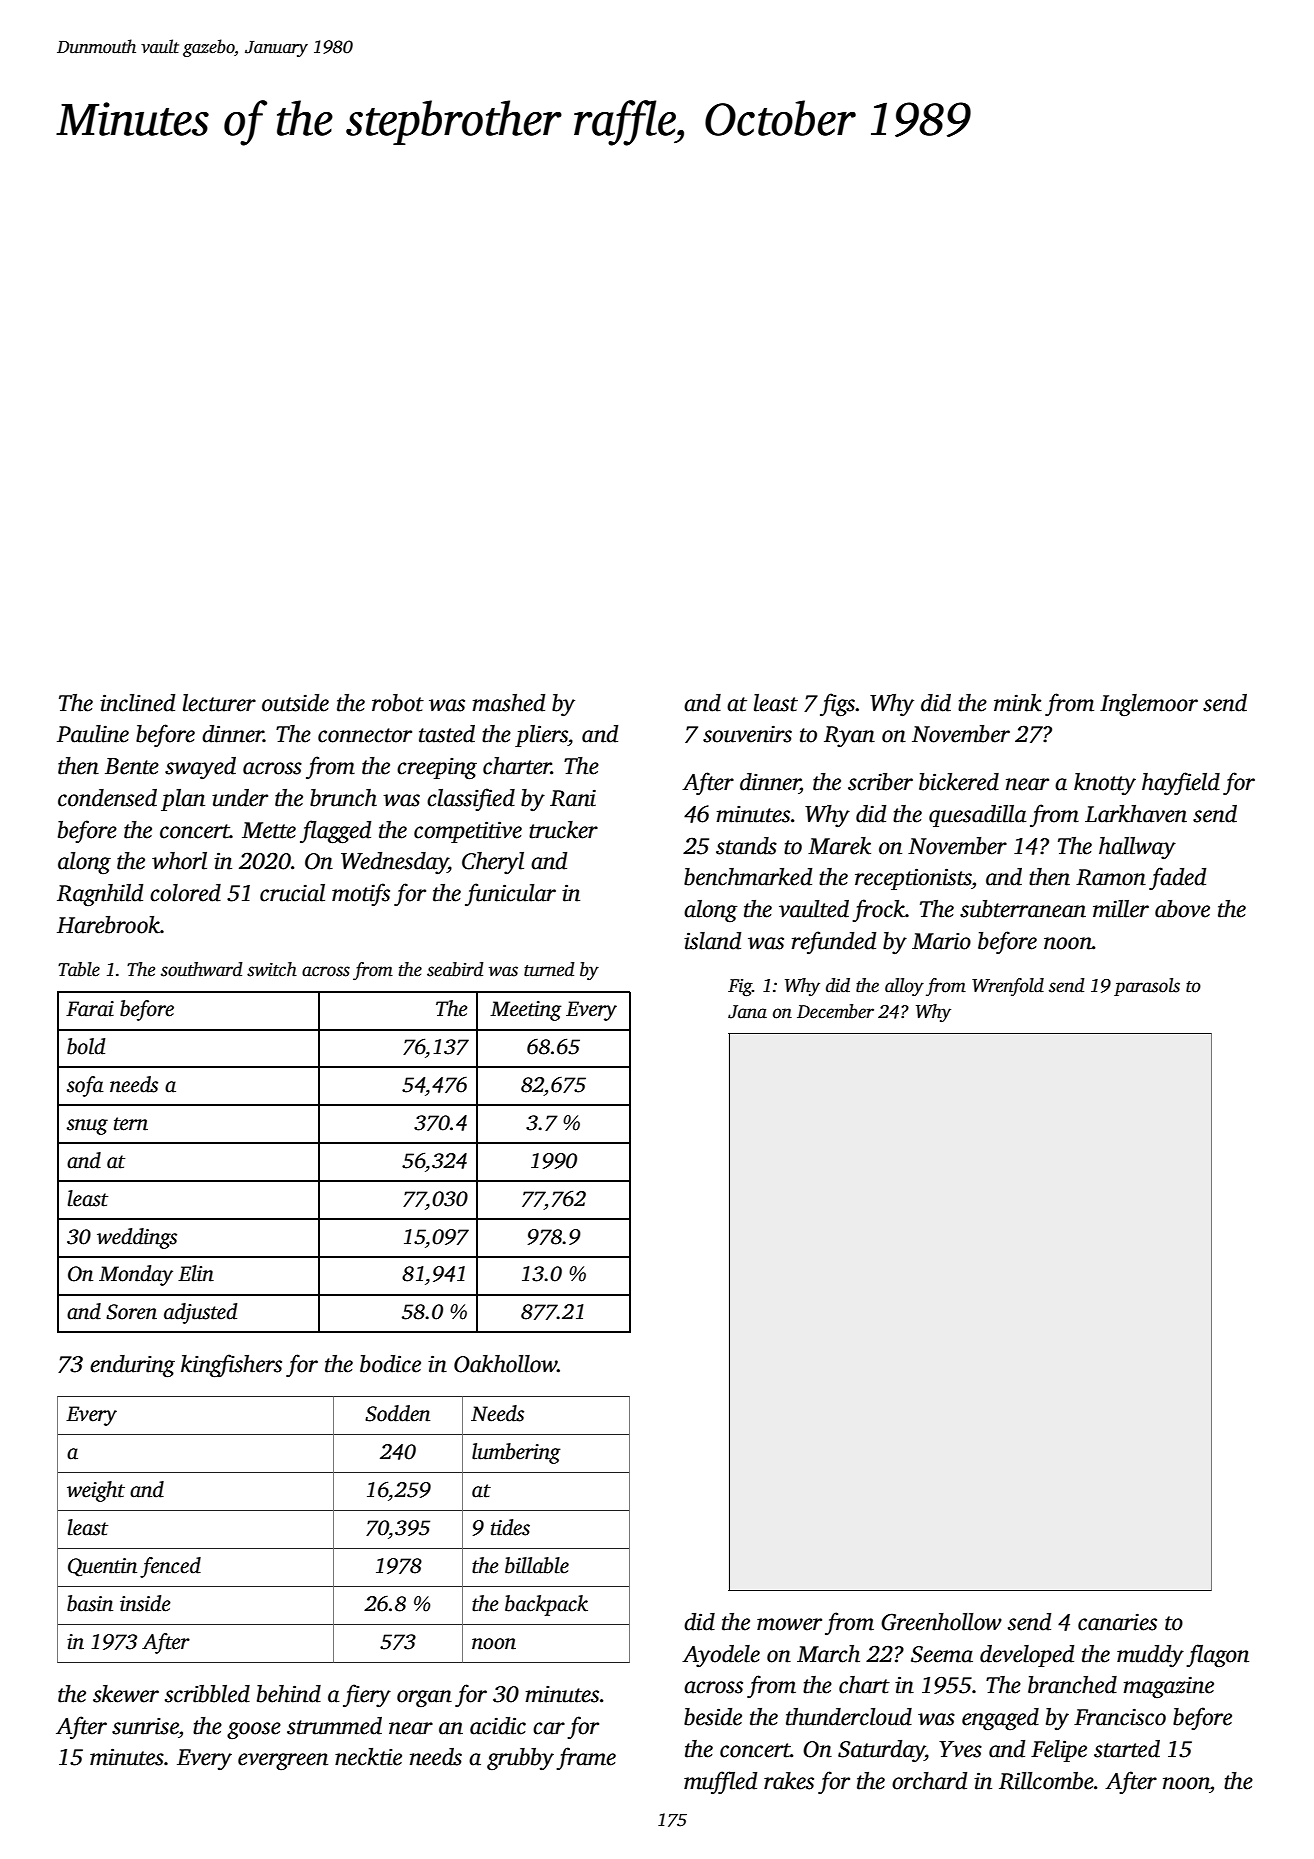 Image resolution: width=1314 pixels, height=1859 pixels. Describe the element at coordinates (365, 735) in the image. I see `connector` at that location.
